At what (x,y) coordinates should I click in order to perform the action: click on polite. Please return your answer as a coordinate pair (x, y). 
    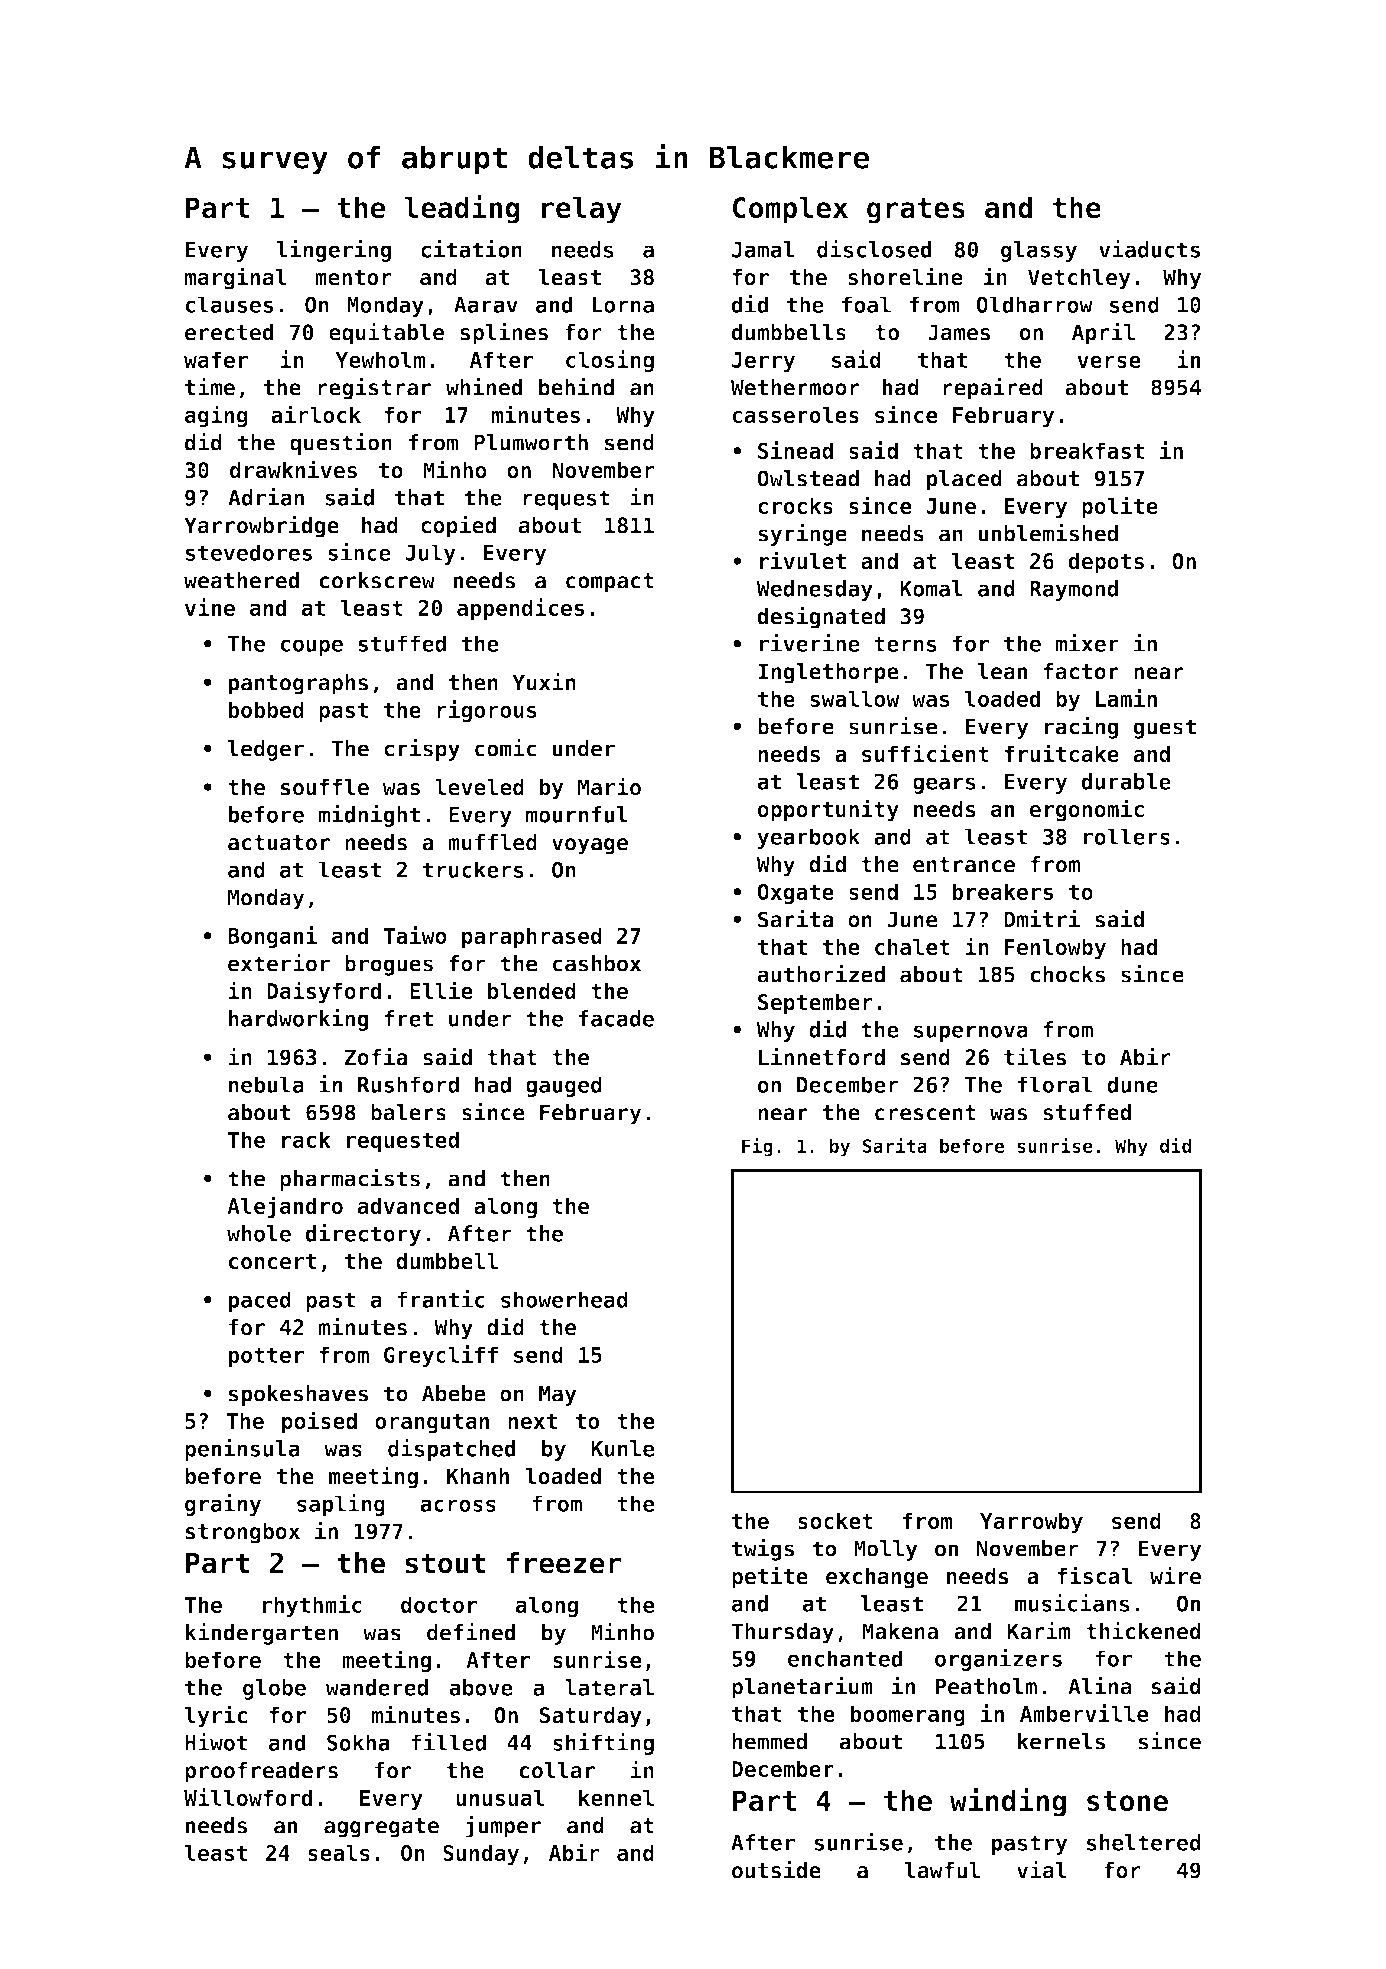
    Looking at the image, I should click on (1120, 507).
